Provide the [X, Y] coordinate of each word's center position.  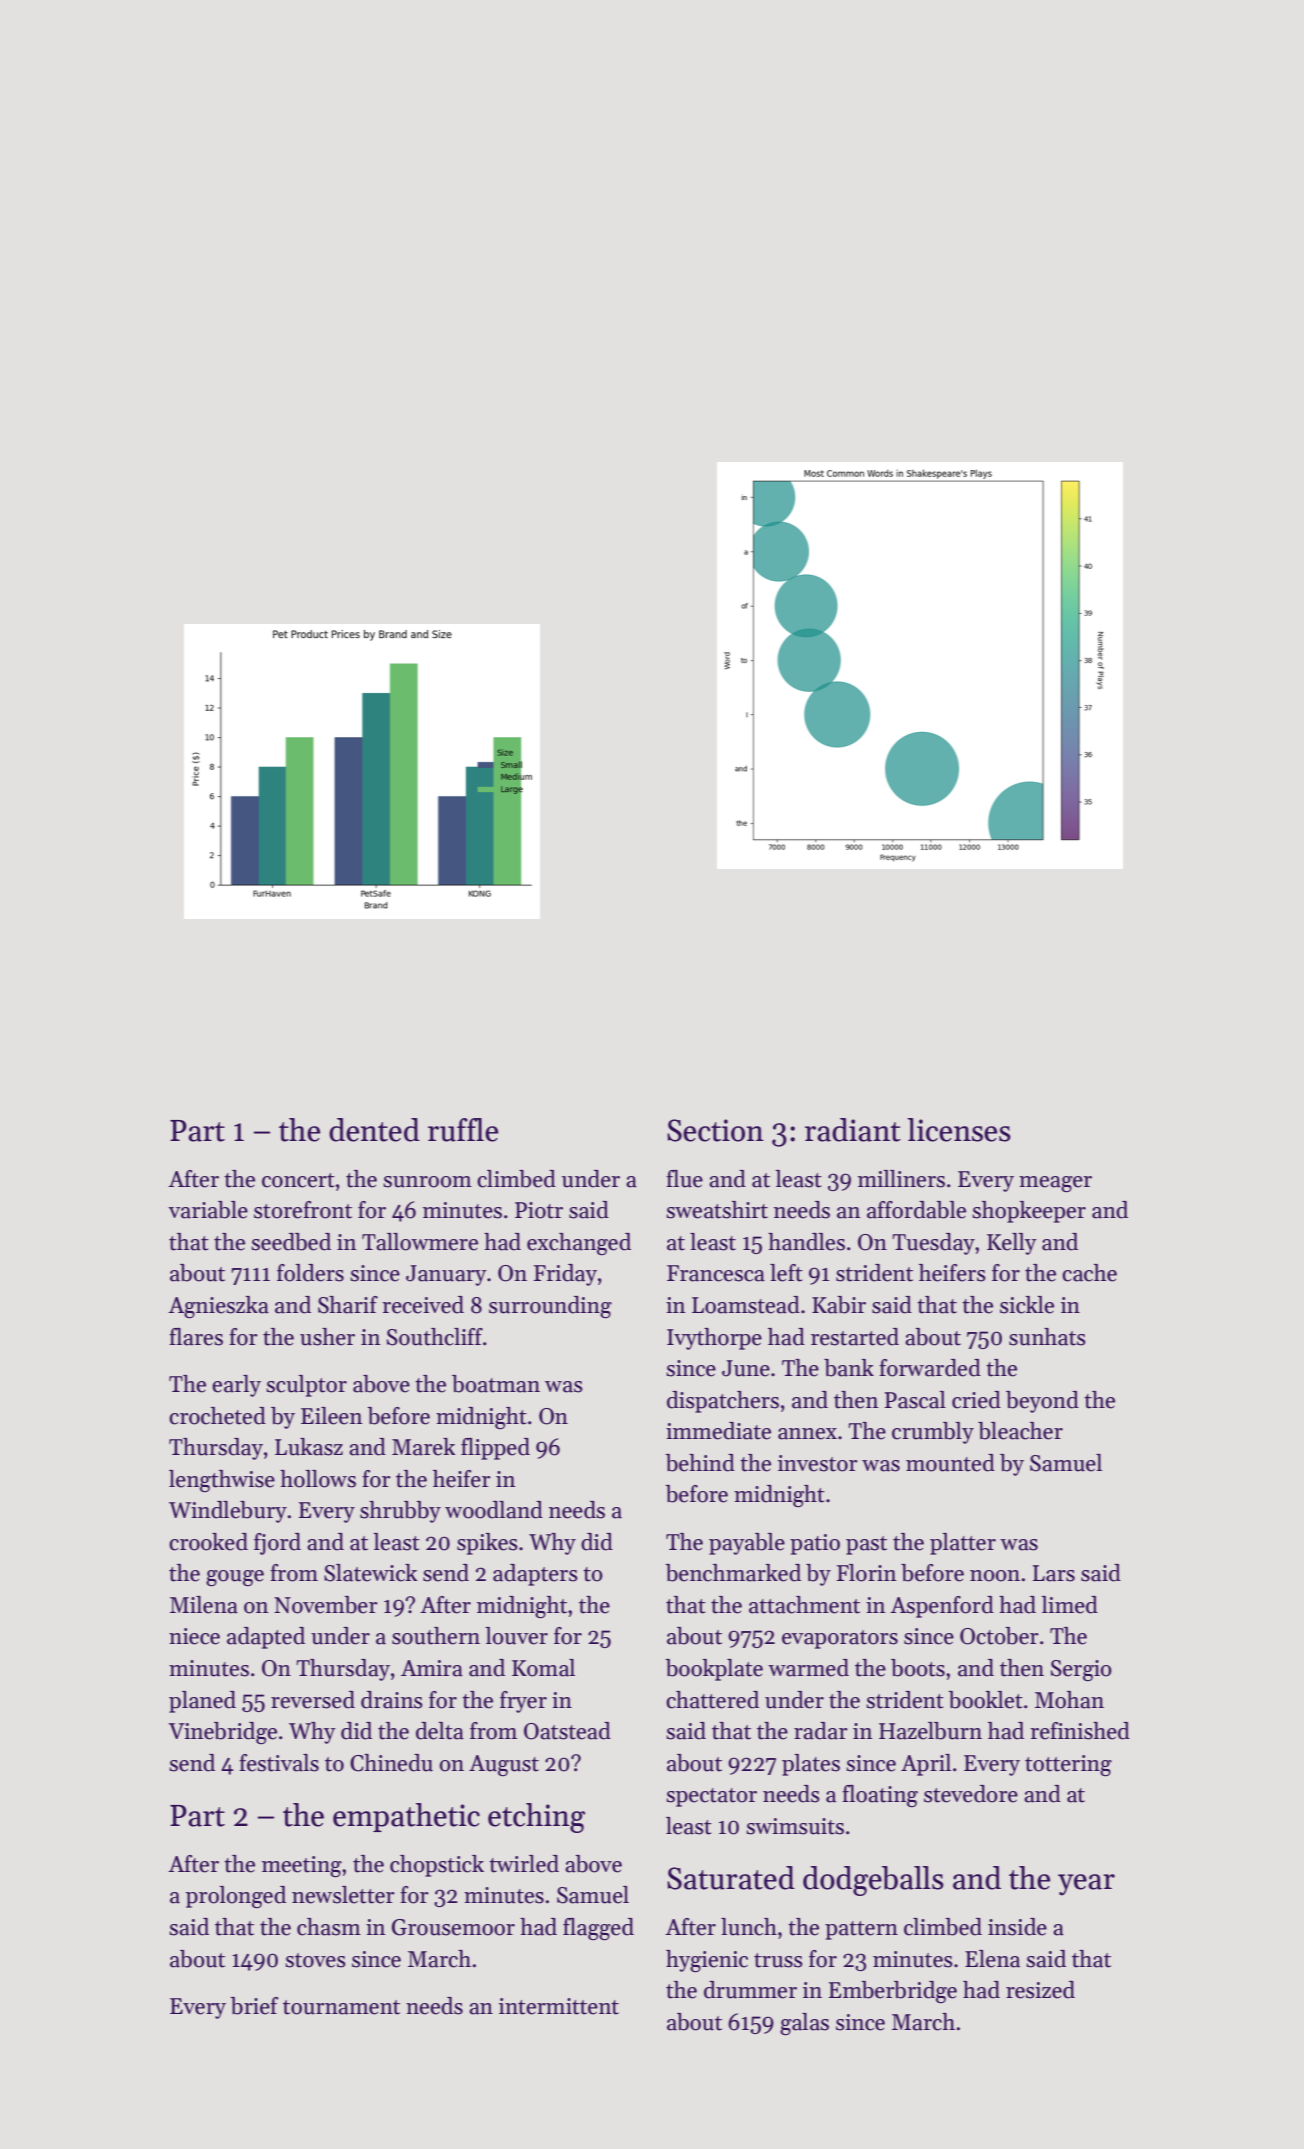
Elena [992, 1959]
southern [436, 1636]
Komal [543, 1668]
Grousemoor [453, 1927]
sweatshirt [717, 1210]
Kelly [1012, 1244]
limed [1069, 1605]
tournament [341, 2007]
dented [374, 1130]
